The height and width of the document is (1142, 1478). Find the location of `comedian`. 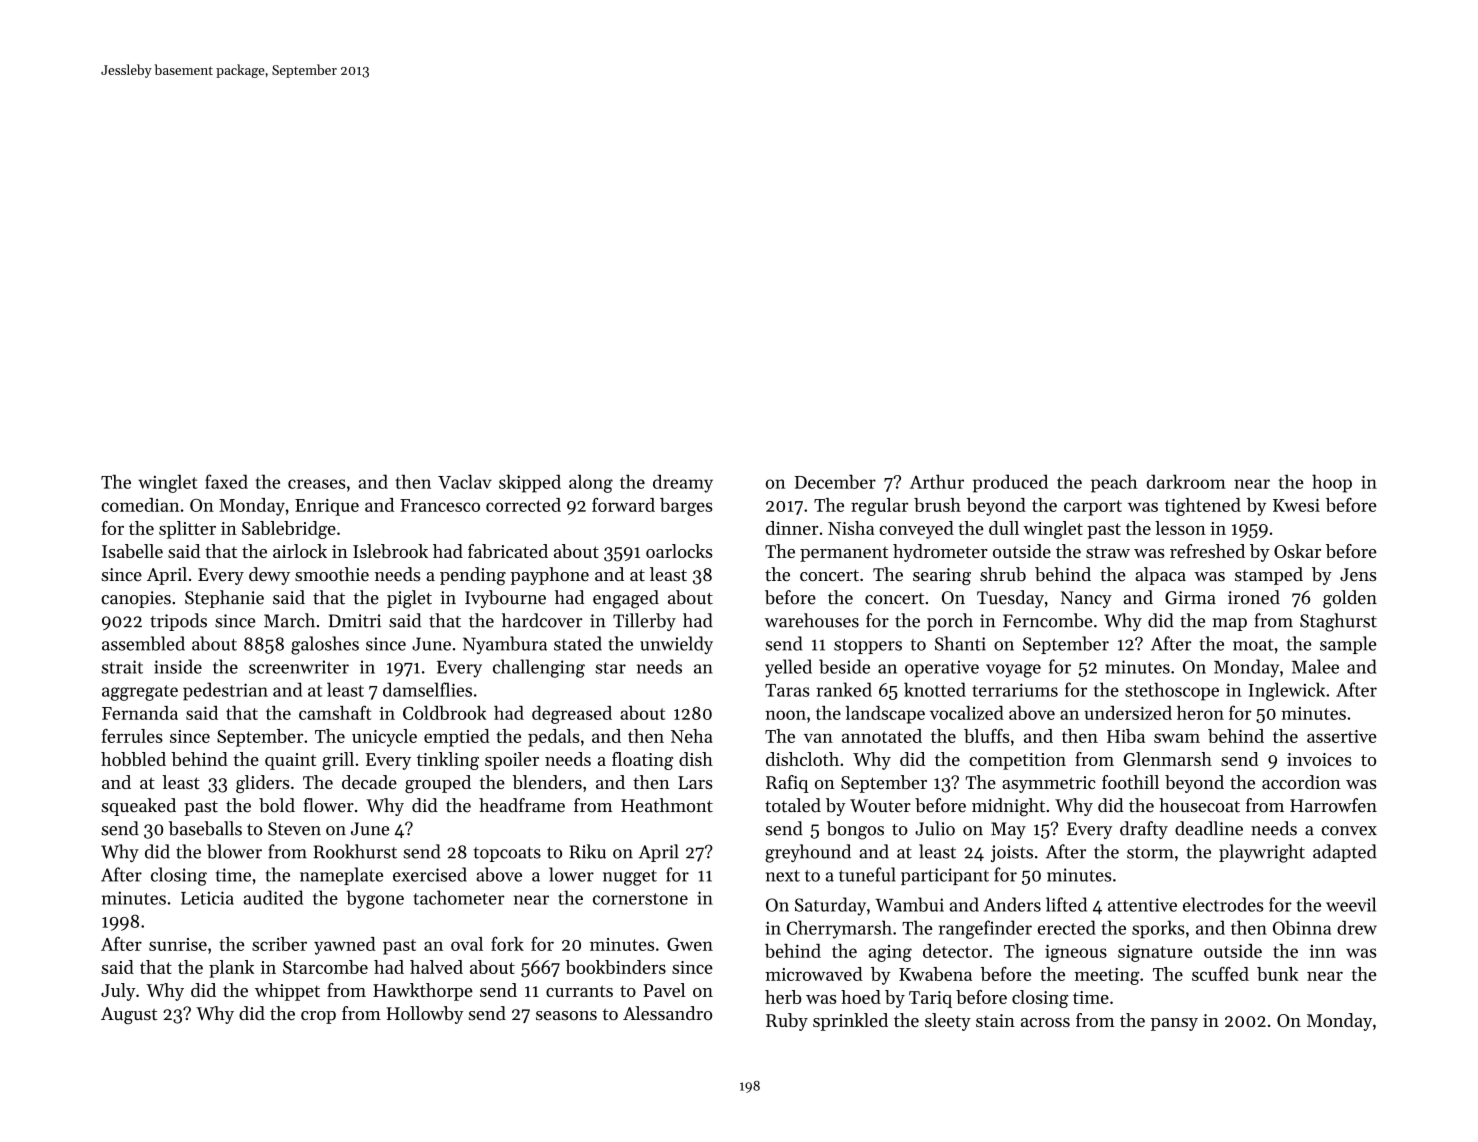

comedian is located at coordinates (140, 505).
